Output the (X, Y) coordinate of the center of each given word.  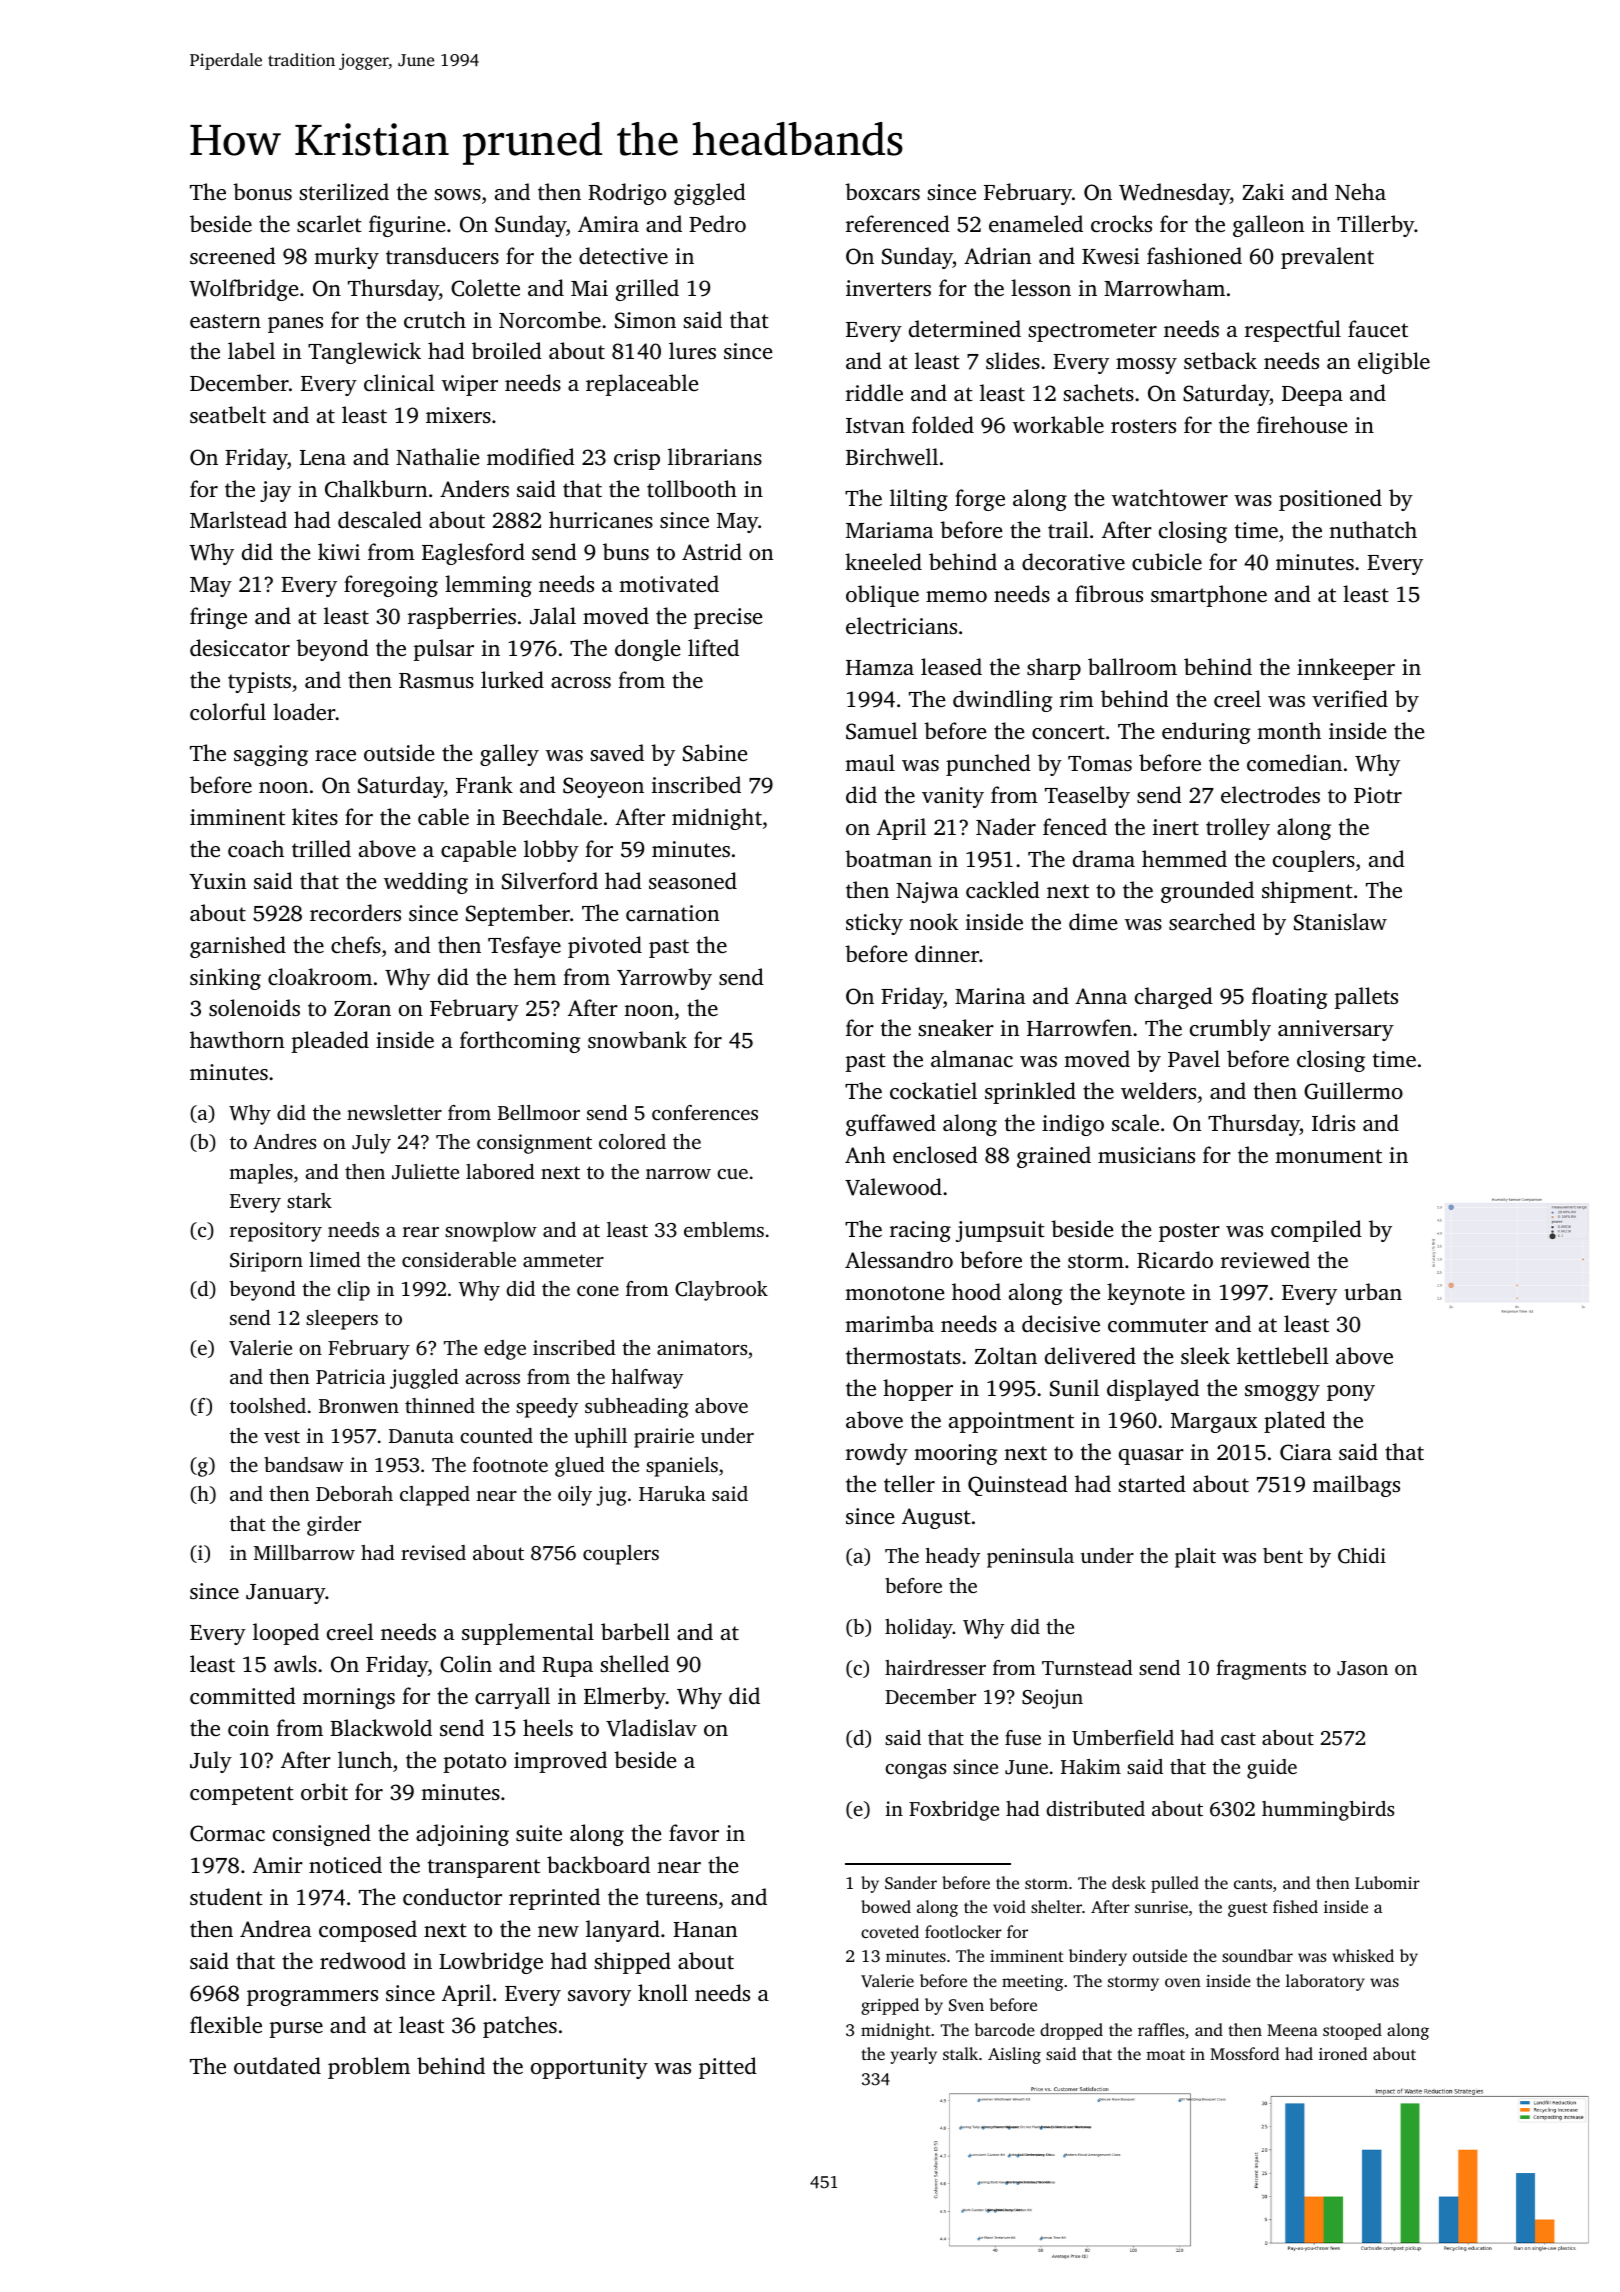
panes (295, 325)
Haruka (672, 1493)
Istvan (875, 425)
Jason (1362, 1668)
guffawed (891, 1125)
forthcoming (520, 1042)
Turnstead (1087, 1667)
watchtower (1170, 497)
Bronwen (359, 1406)
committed (243, 1695)
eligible (1394, 363)
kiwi (339, 551)
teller (909, 1483)
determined (965, 328)
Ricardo (1175, 1260)
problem (369, 2068)
